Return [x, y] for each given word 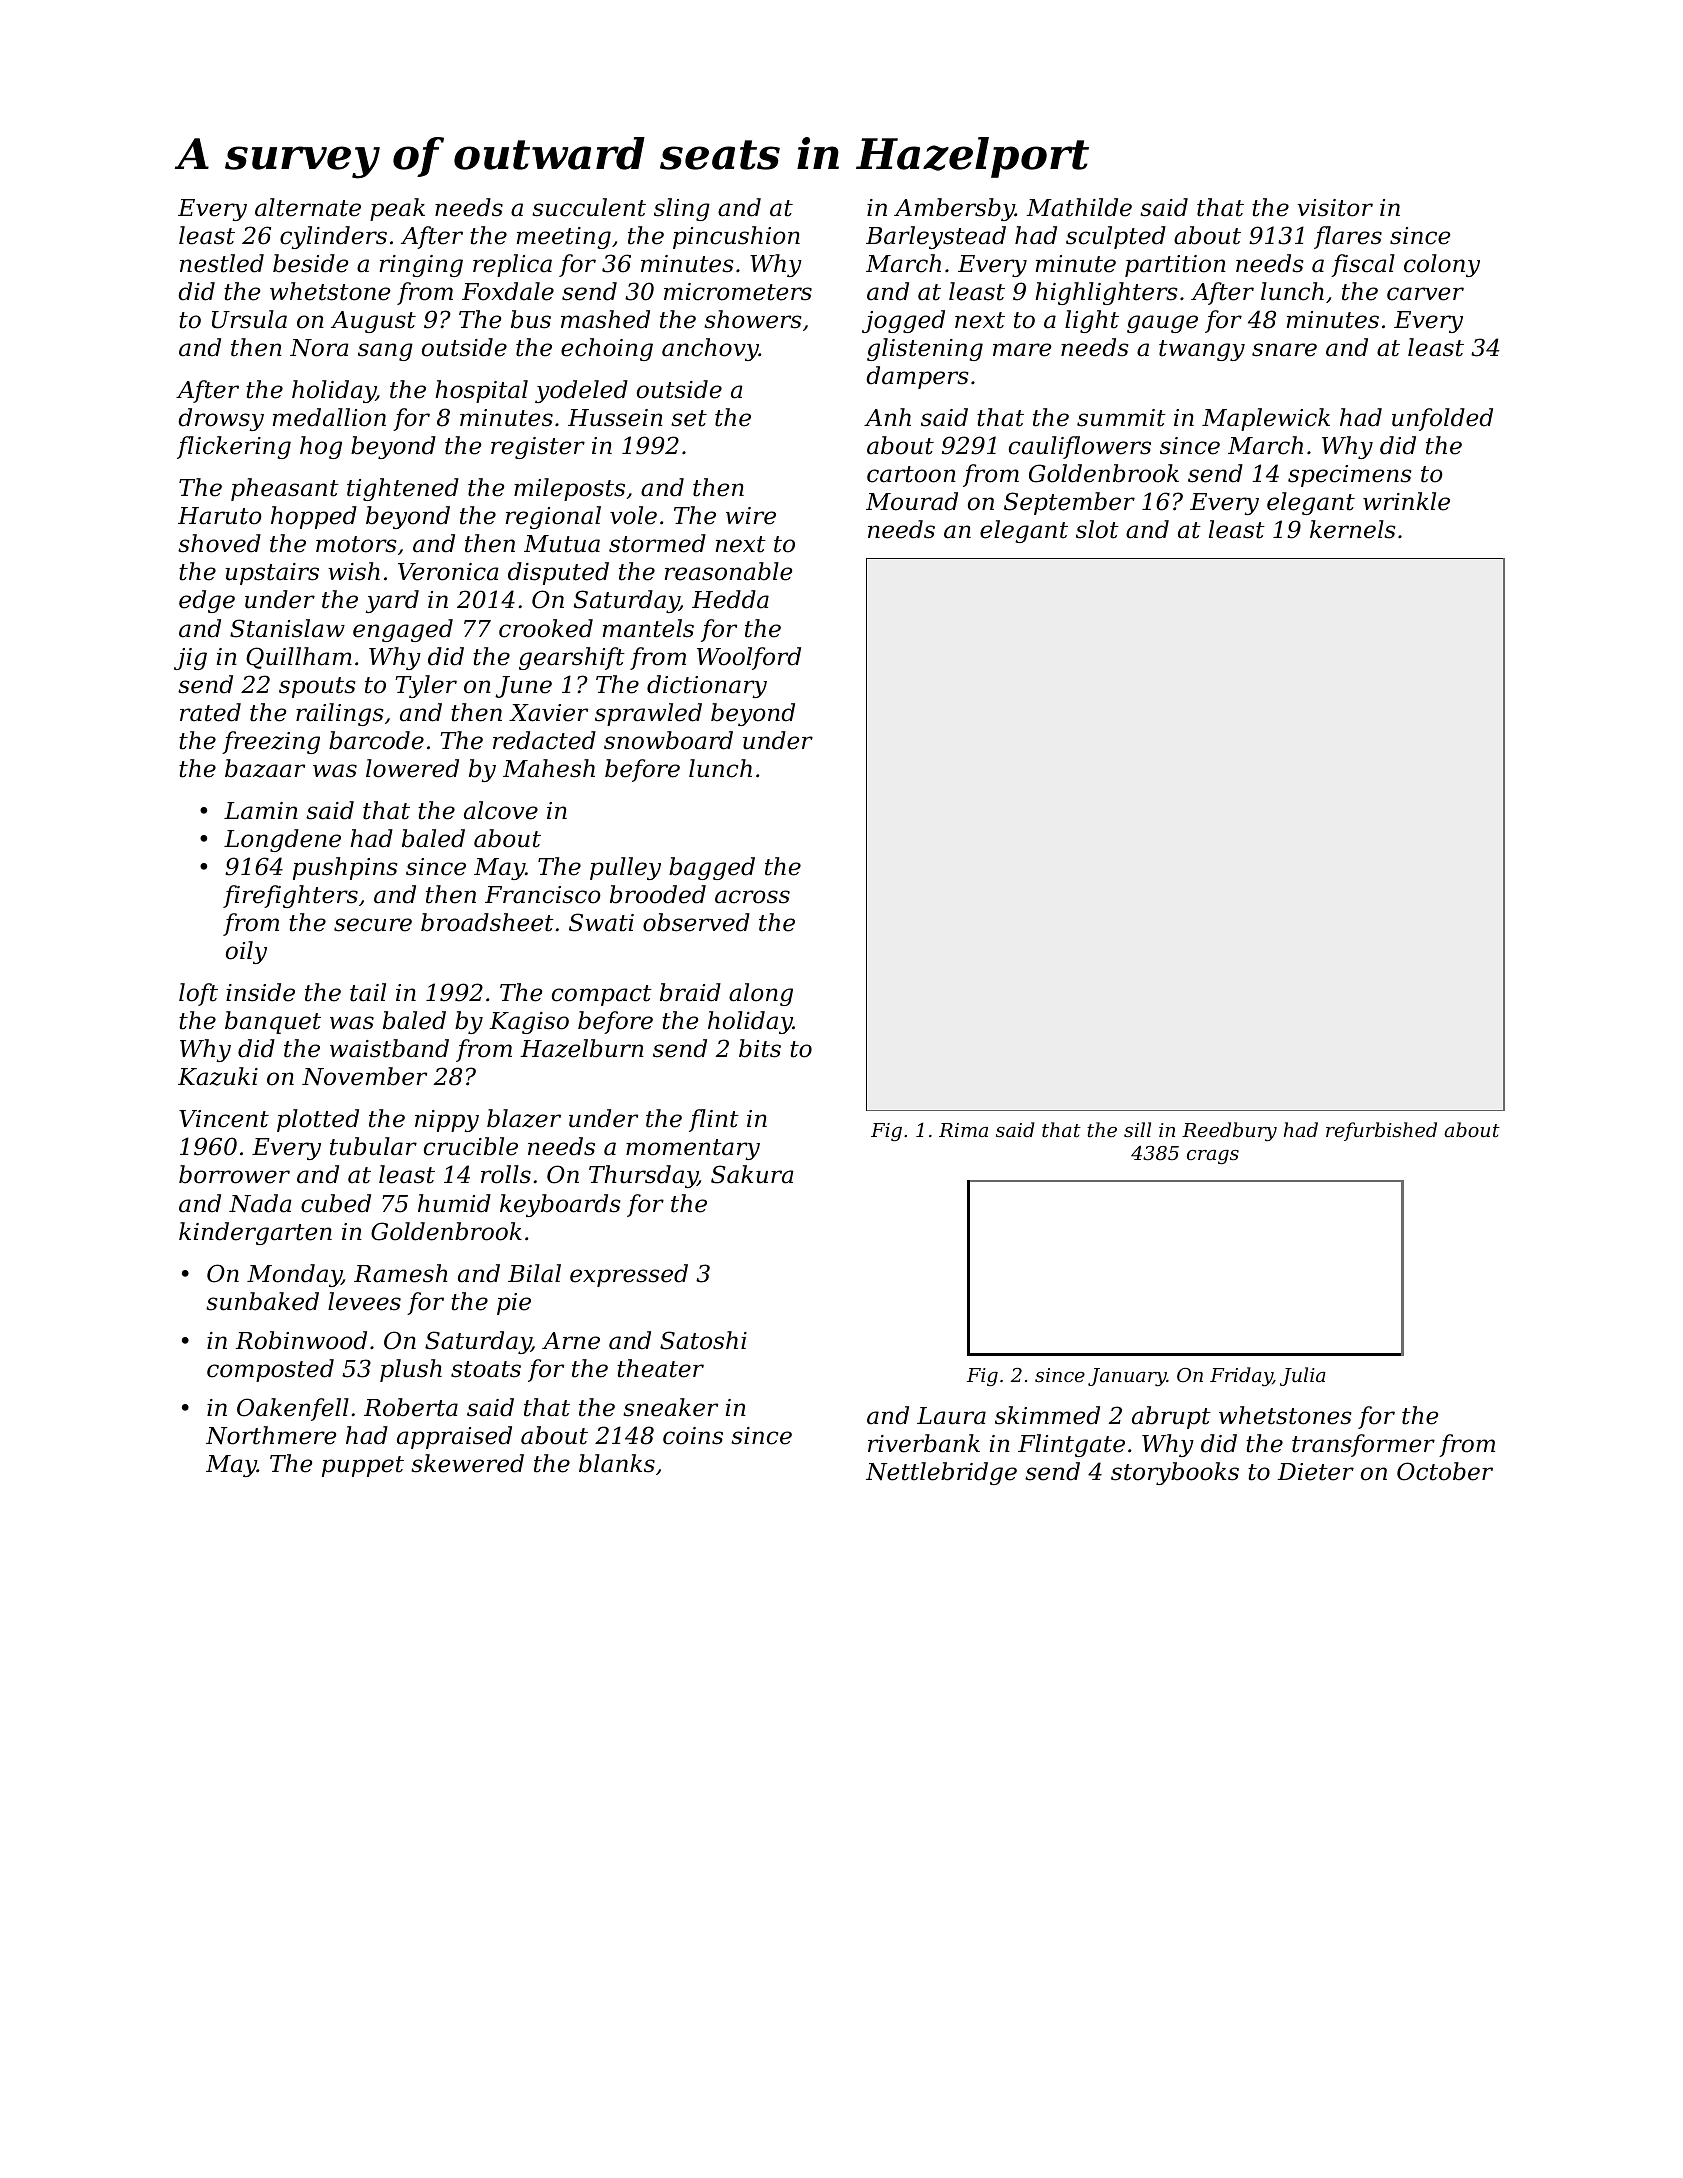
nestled [222, 263]
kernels [1353, 529]
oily [246, 952]
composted [270, 1370]
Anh [887, 417]
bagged [712, 868]
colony [1442, 265]
